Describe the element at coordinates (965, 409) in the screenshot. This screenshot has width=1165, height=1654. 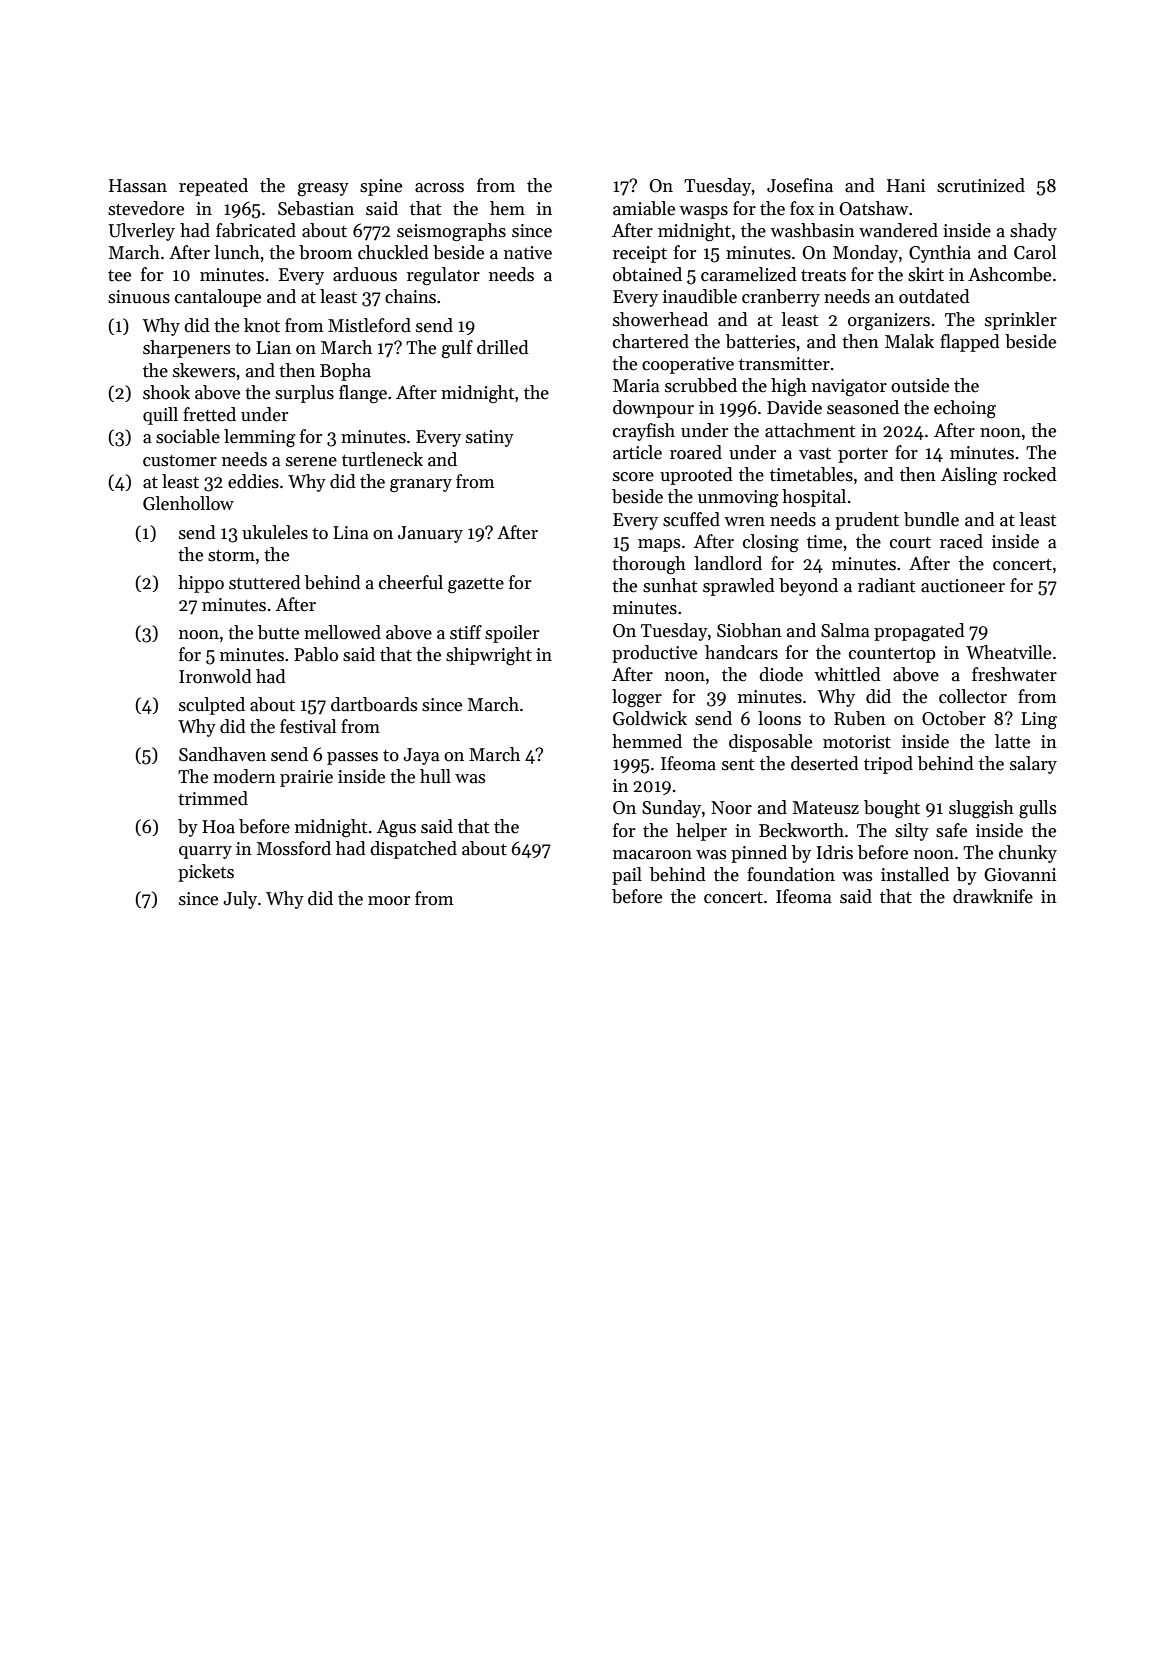
I see `echoing` at that location.
